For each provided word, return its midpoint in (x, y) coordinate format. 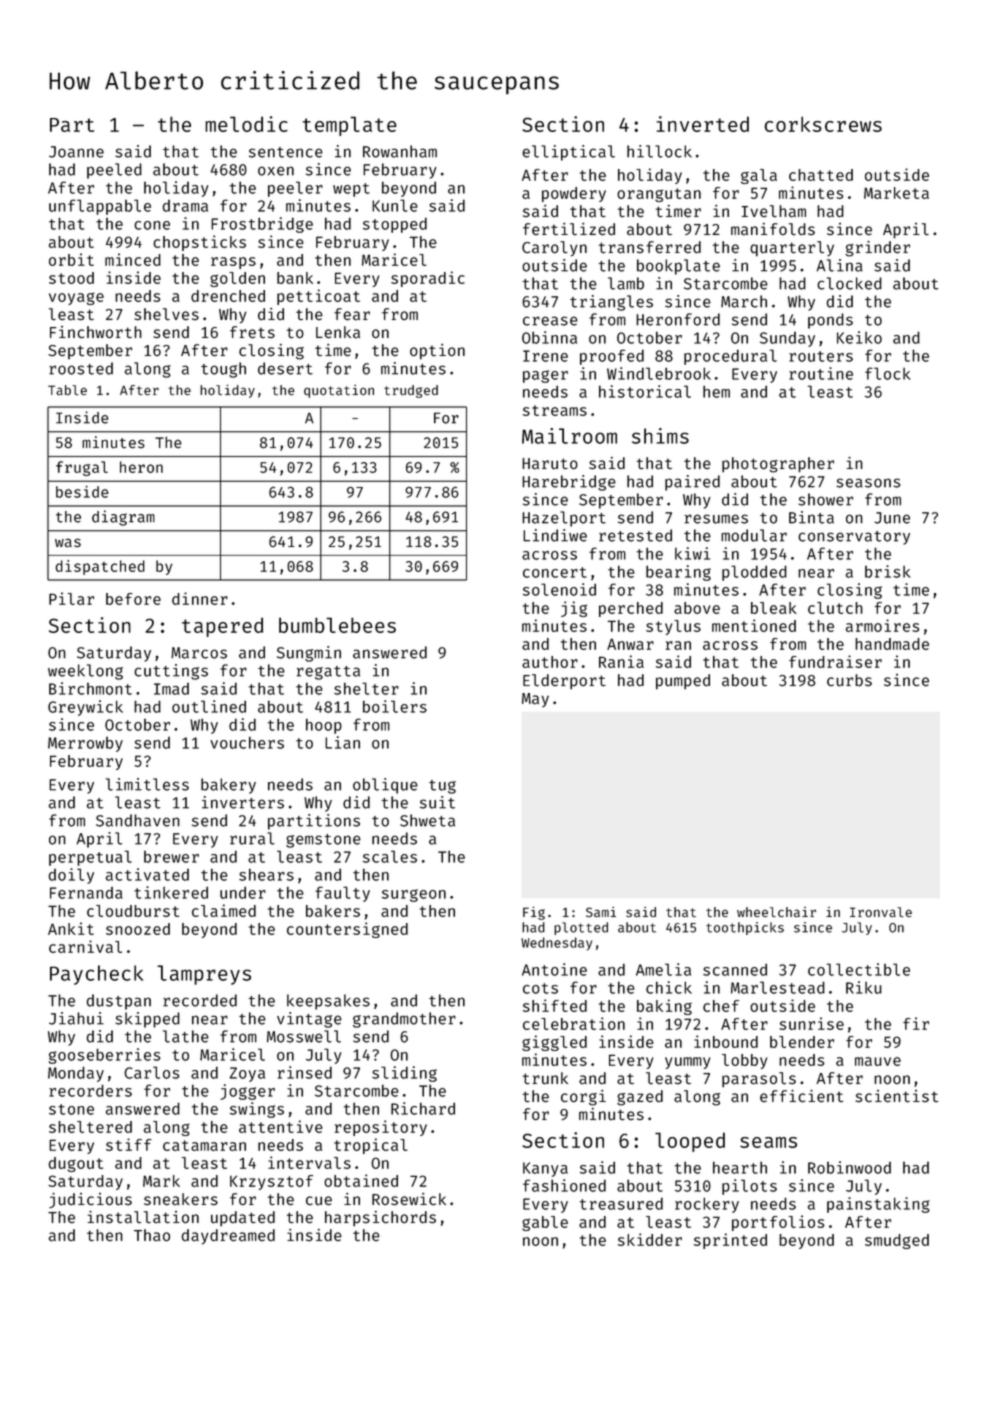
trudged (411, 391)
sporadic (428, 279)
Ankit (71, 928)
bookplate (678, 267)
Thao (152, 1235)
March (744, 301)
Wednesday (556, 944)
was (68, 543)
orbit (71, 259)
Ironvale (881, 912)
